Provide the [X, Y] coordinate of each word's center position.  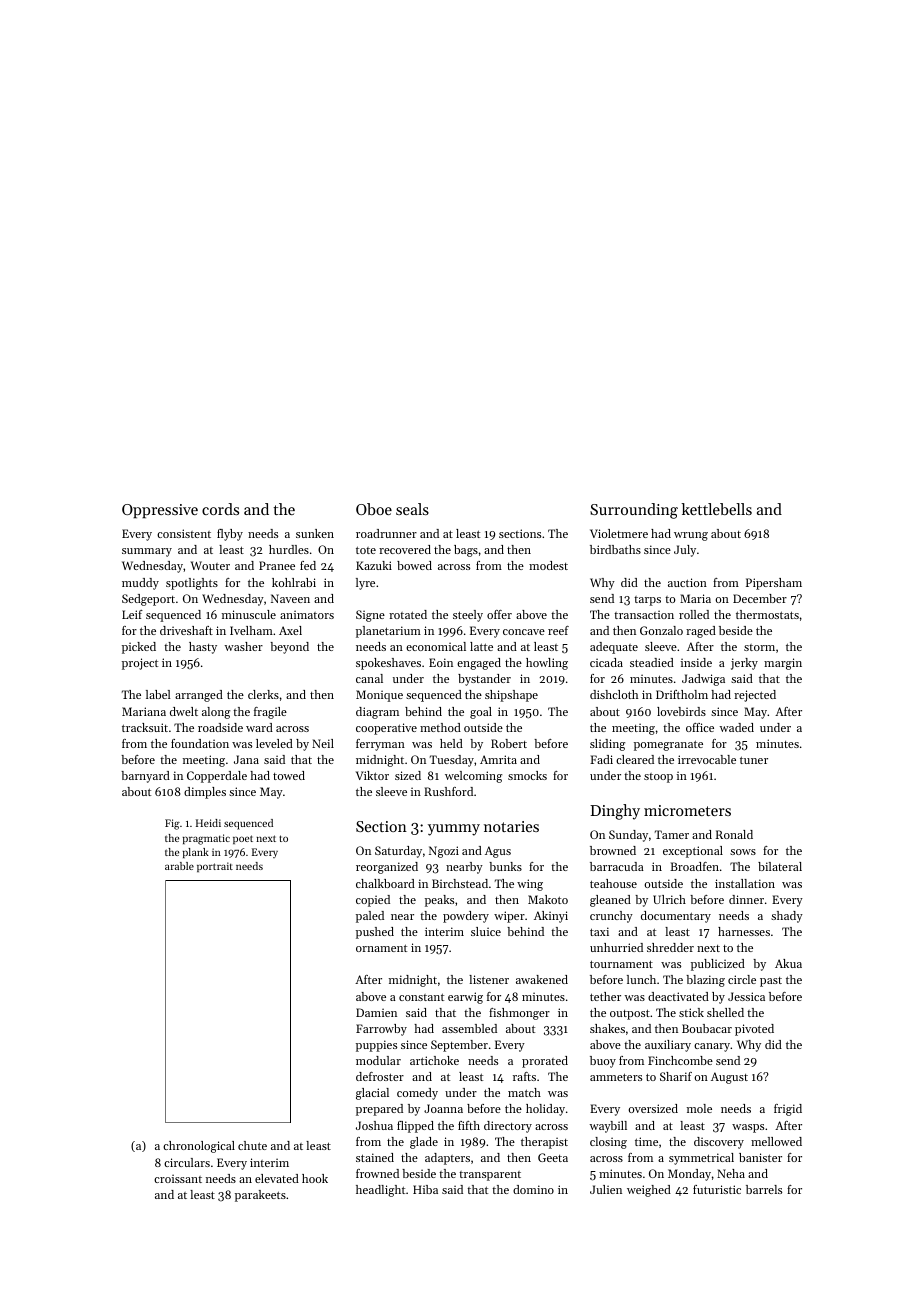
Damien [376, 1012]
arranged [199, 696]
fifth [469, 1125]
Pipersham [774, 584]
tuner [754, 760]
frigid [788, 1110]
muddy [140, 584]
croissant [178, 1178]
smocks [527, 775]
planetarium [388, 632]
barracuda [617, 866]
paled [370, 917]
